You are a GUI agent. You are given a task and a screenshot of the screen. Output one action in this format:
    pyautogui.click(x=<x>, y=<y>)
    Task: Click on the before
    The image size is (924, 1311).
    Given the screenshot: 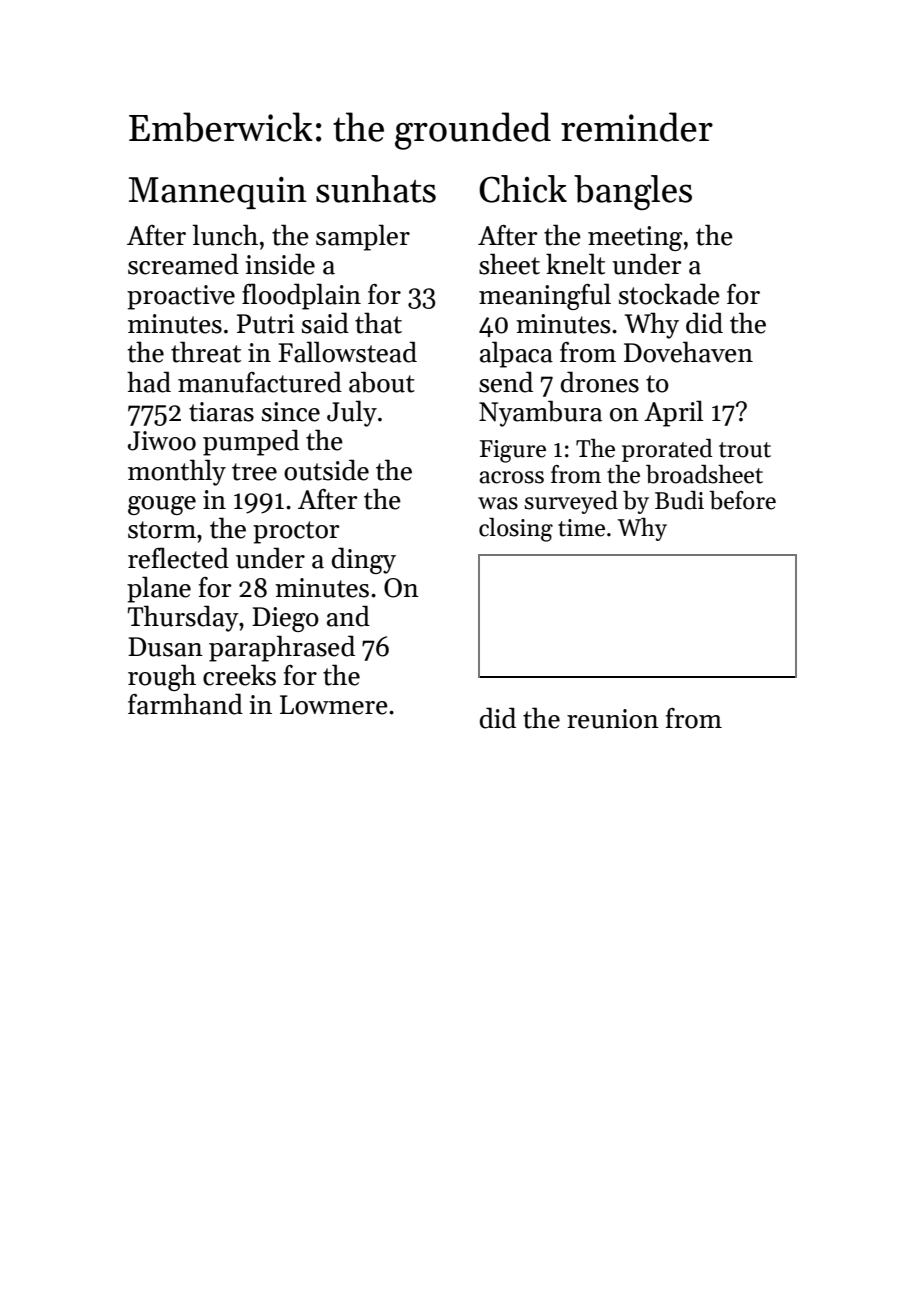 What is the action you would take?
    pyautogui.click(x=742, y=500)
